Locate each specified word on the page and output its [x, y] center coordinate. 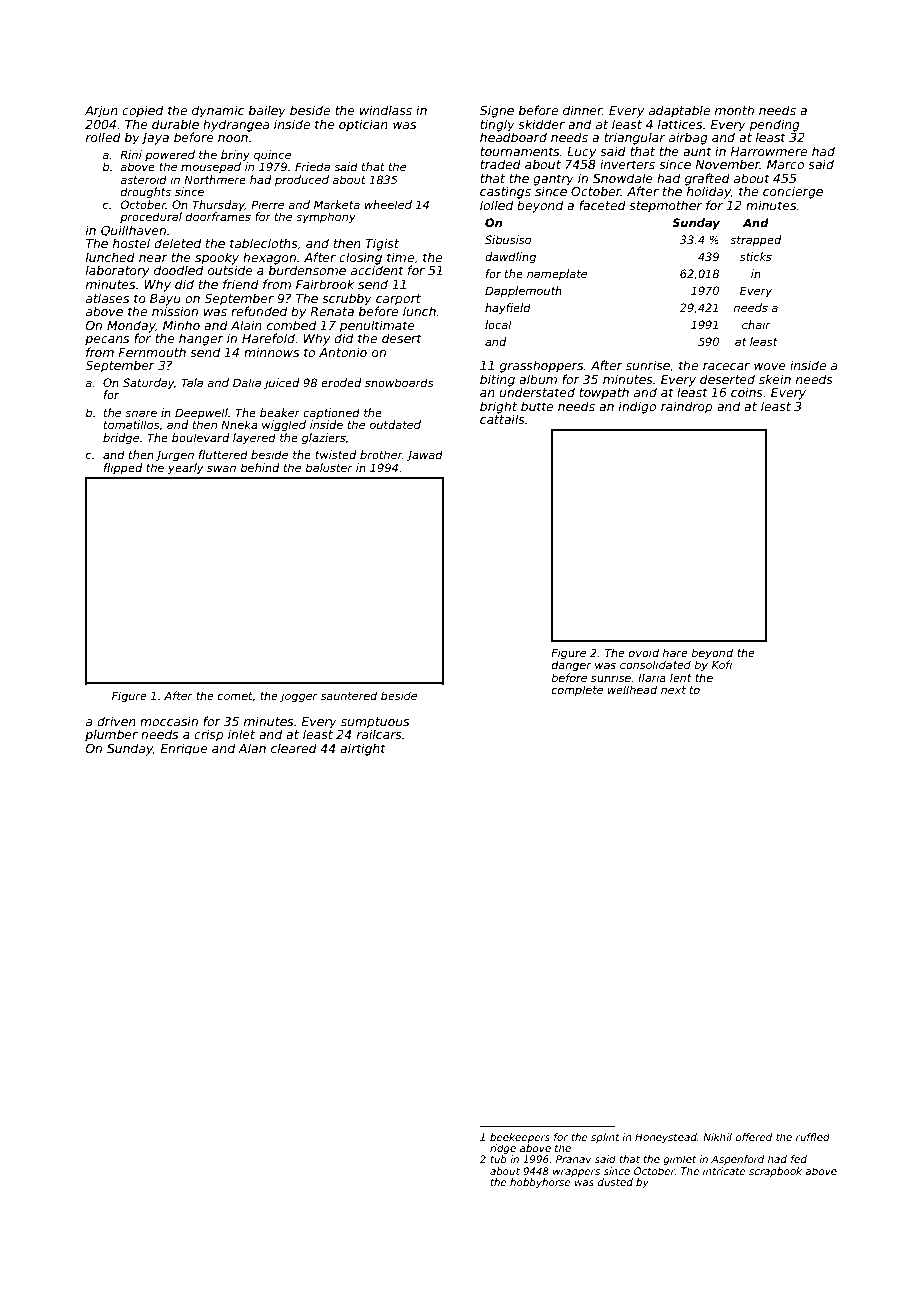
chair [756, 324]
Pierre [267, 204]
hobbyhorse [540, 1183]
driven [116, 721]
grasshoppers [541, 366]
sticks [756, 256]
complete [577, 690]
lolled [496, 205]
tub [498, 1159]
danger [572, 666]
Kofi [722, 664]
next [673, 690]
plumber [111, 735]
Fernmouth [152, 352]
